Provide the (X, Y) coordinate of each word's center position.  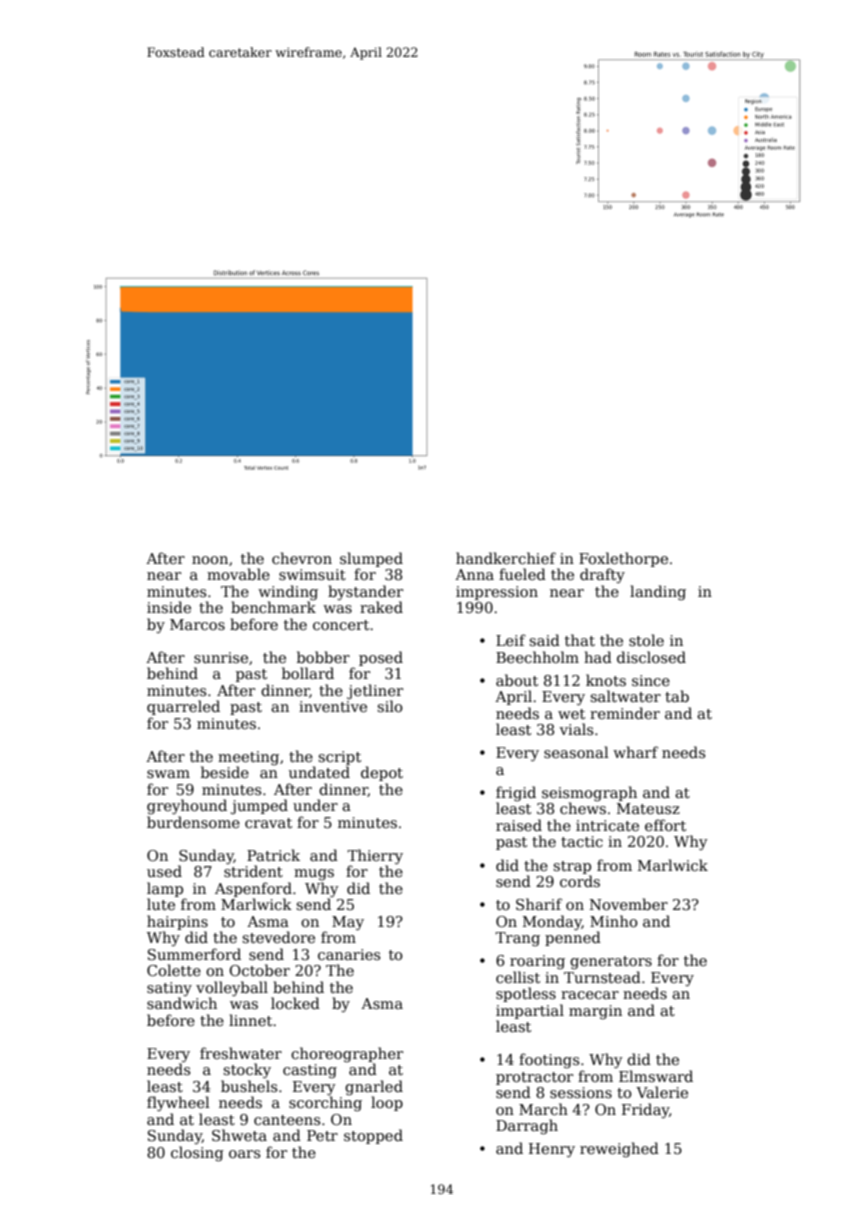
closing (197, 1154)
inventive (333, 706)
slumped (371, 559)
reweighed (619, 1149)
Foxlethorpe (623, 559)
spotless (526, 994)
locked (295, 1003)
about (517, 680)
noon (210, 560)
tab (677, 696)
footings (549, 1060)
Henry (552, 1150)
